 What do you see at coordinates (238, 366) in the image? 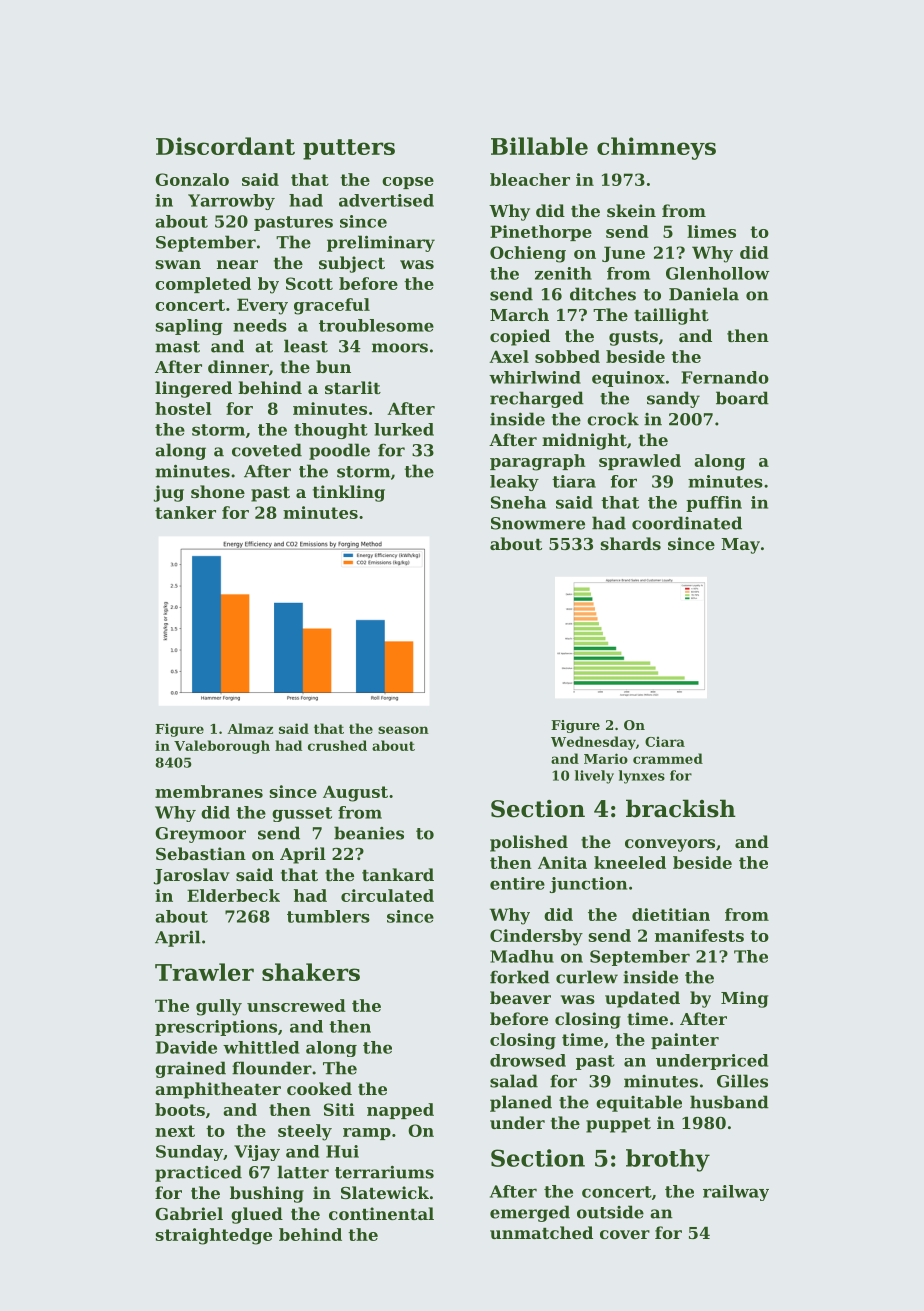
I see `dinner` at bounding box center [238, 366].
